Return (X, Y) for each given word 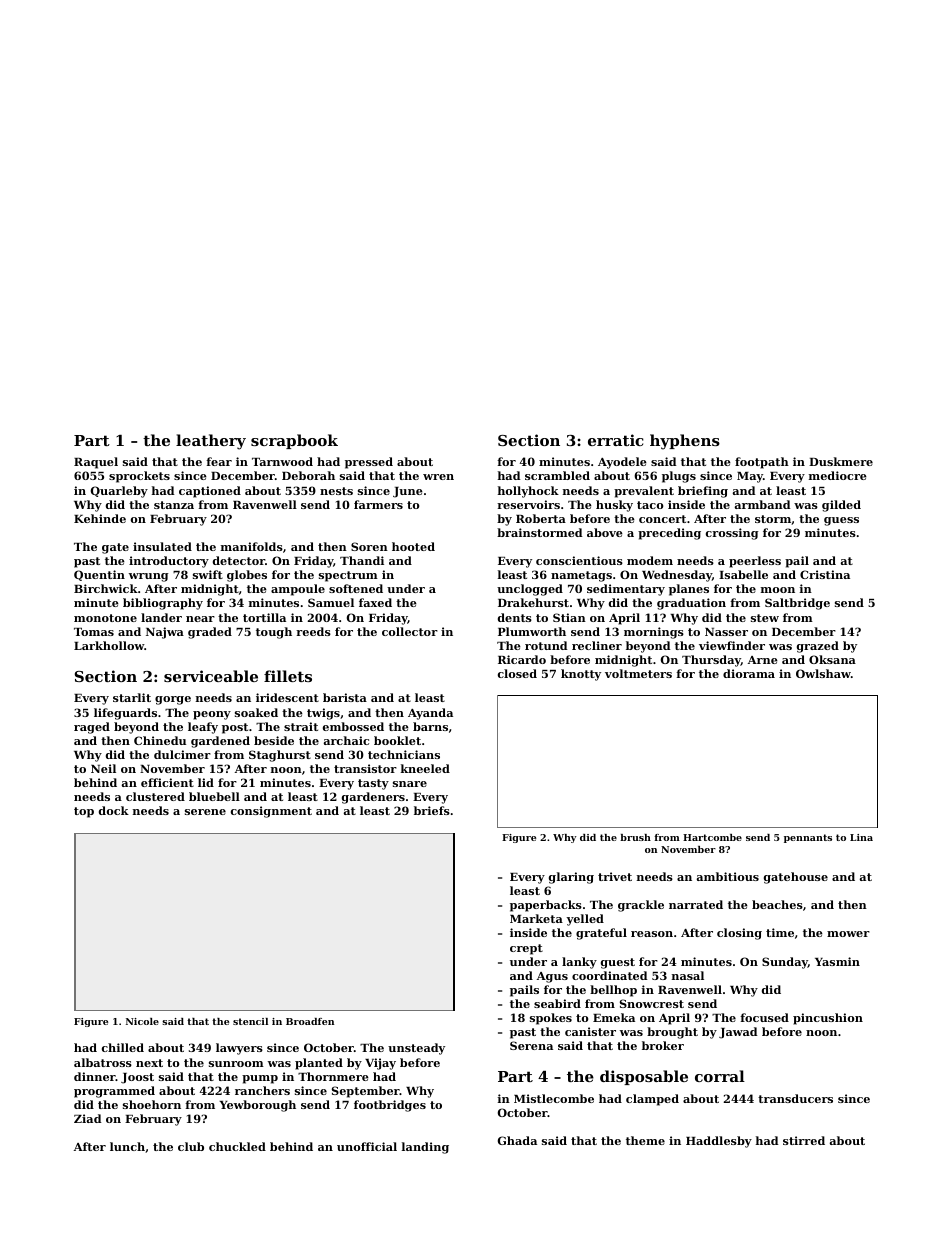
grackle (641, 906)
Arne (763, 660)
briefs (432, 810)
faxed (375, 602)
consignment (271, 812)
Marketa (536, 918)
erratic (616, 440)
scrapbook (294, 441)
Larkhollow (109, 645)
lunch (127, 1146)
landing (425, 1148)
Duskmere (841, 461)
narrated (696, 904)
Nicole (142, 1021)
